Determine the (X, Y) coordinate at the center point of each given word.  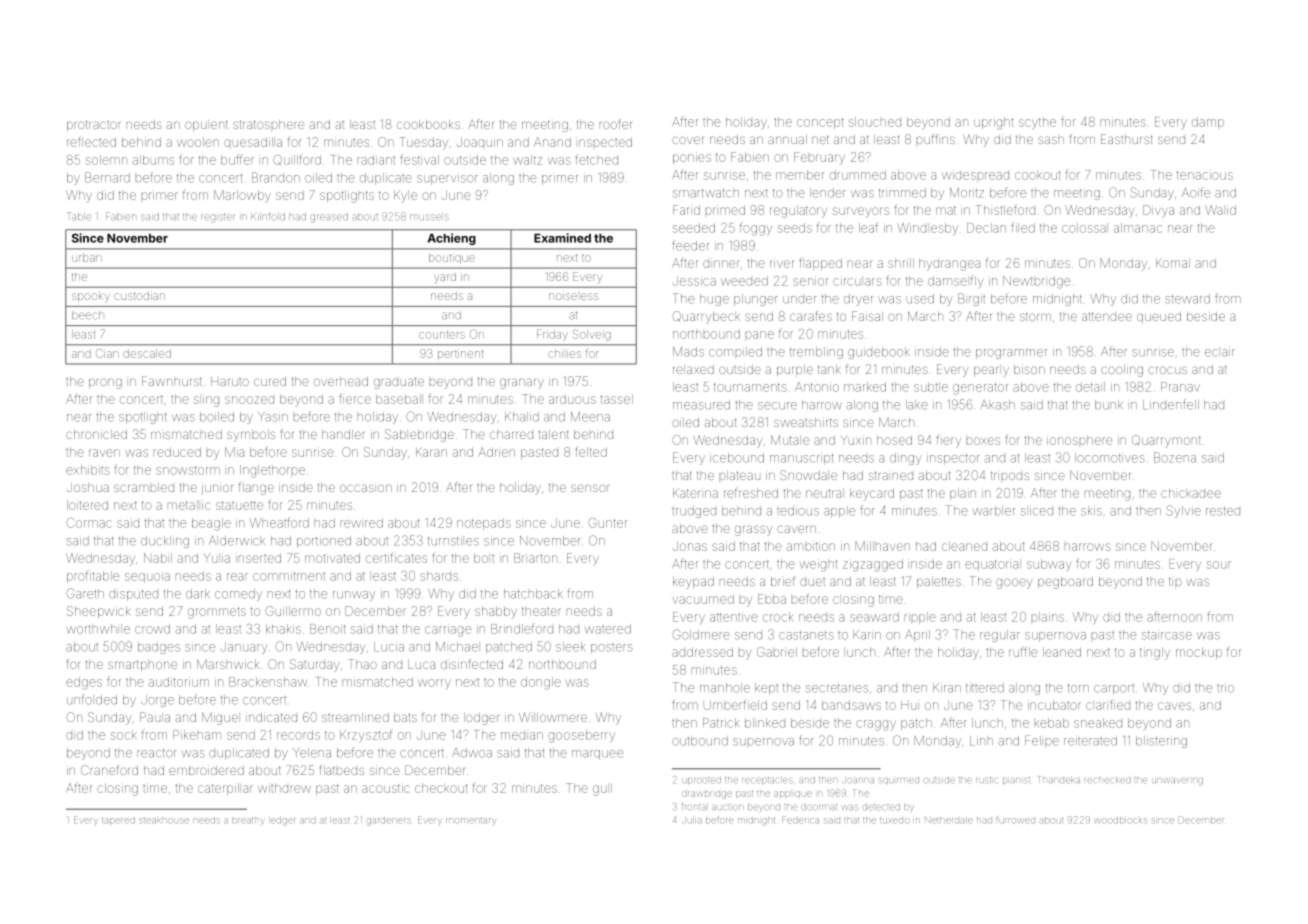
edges (84, 683)
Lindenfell (1171, 404)
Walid (1220, 210)
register (217, 218)
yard (445, 278)
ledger (283, 822)
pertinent (460, 354)
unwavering (1177, 781)
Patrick (721, 723)
